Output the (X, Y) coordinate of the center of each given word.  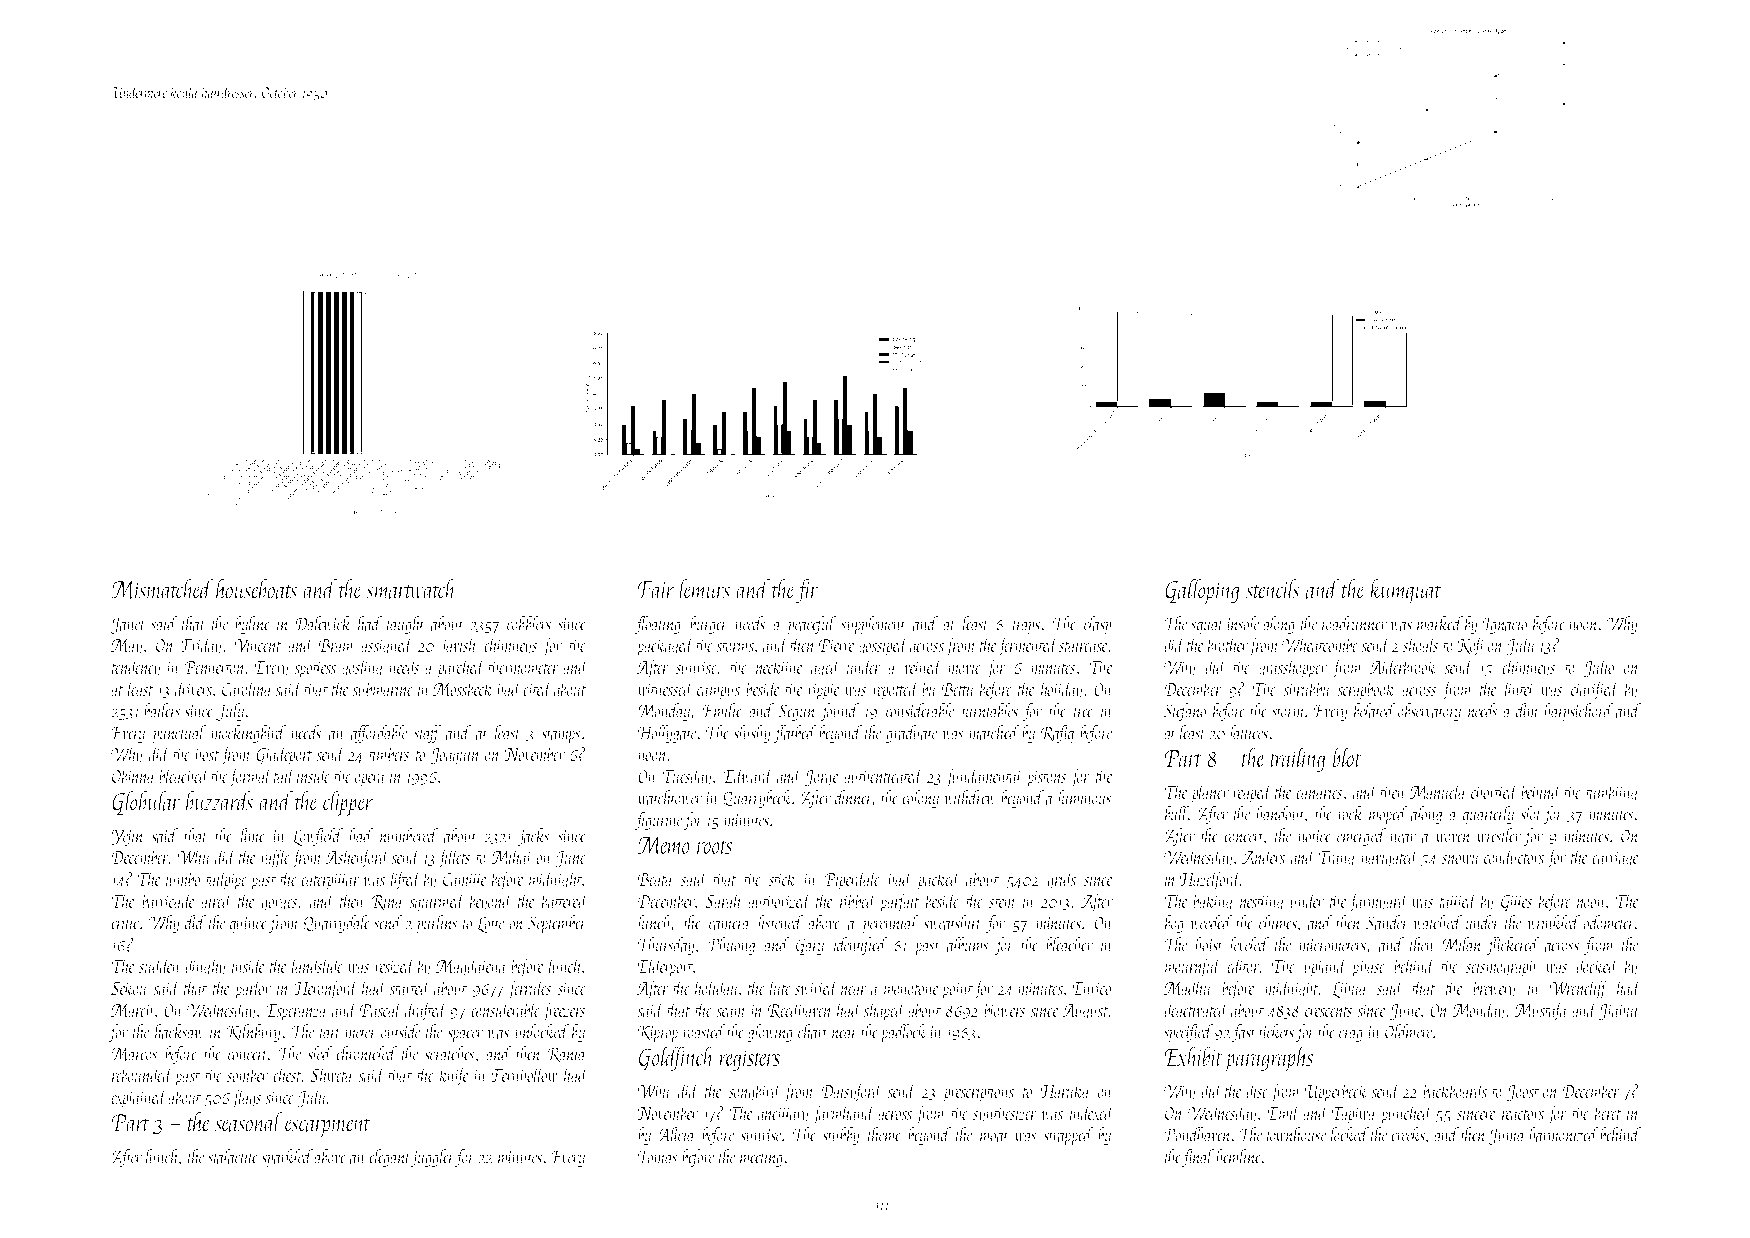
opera (371, 781)
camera (730, 925)
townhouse (1297, 1134)
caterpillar (330, 881)
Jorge (822, 778)
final (1198, 1158)
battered (565, 901)
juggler (433, 1158)
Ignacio (1505, 625)
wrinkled (1553, 922)
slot (1531, 813)
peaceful (811, 625)
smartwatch (411, 589)
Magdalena (472, 967)
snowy (1460, 861)
